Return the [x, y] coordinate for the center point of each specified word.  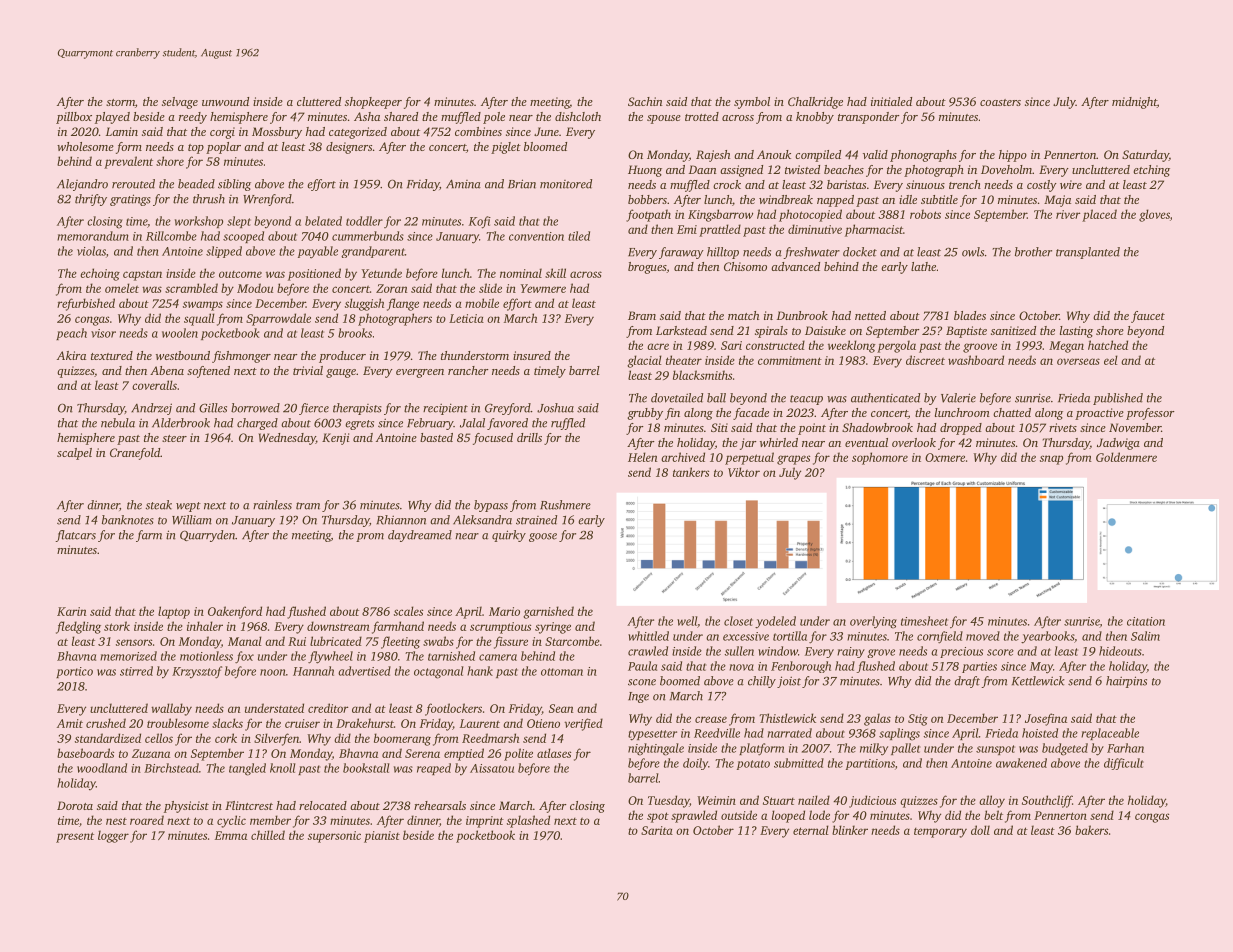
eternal [811, 830]
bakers [1091, 830]
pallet [906, 749]
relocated [323, 805]
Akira [71, 355]
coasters [1000, 102]
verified [583, 724]
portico [74, 672]
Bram [642, 315]
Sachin [645, 101]
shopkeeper [373, 103]
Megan [1066, 347]
